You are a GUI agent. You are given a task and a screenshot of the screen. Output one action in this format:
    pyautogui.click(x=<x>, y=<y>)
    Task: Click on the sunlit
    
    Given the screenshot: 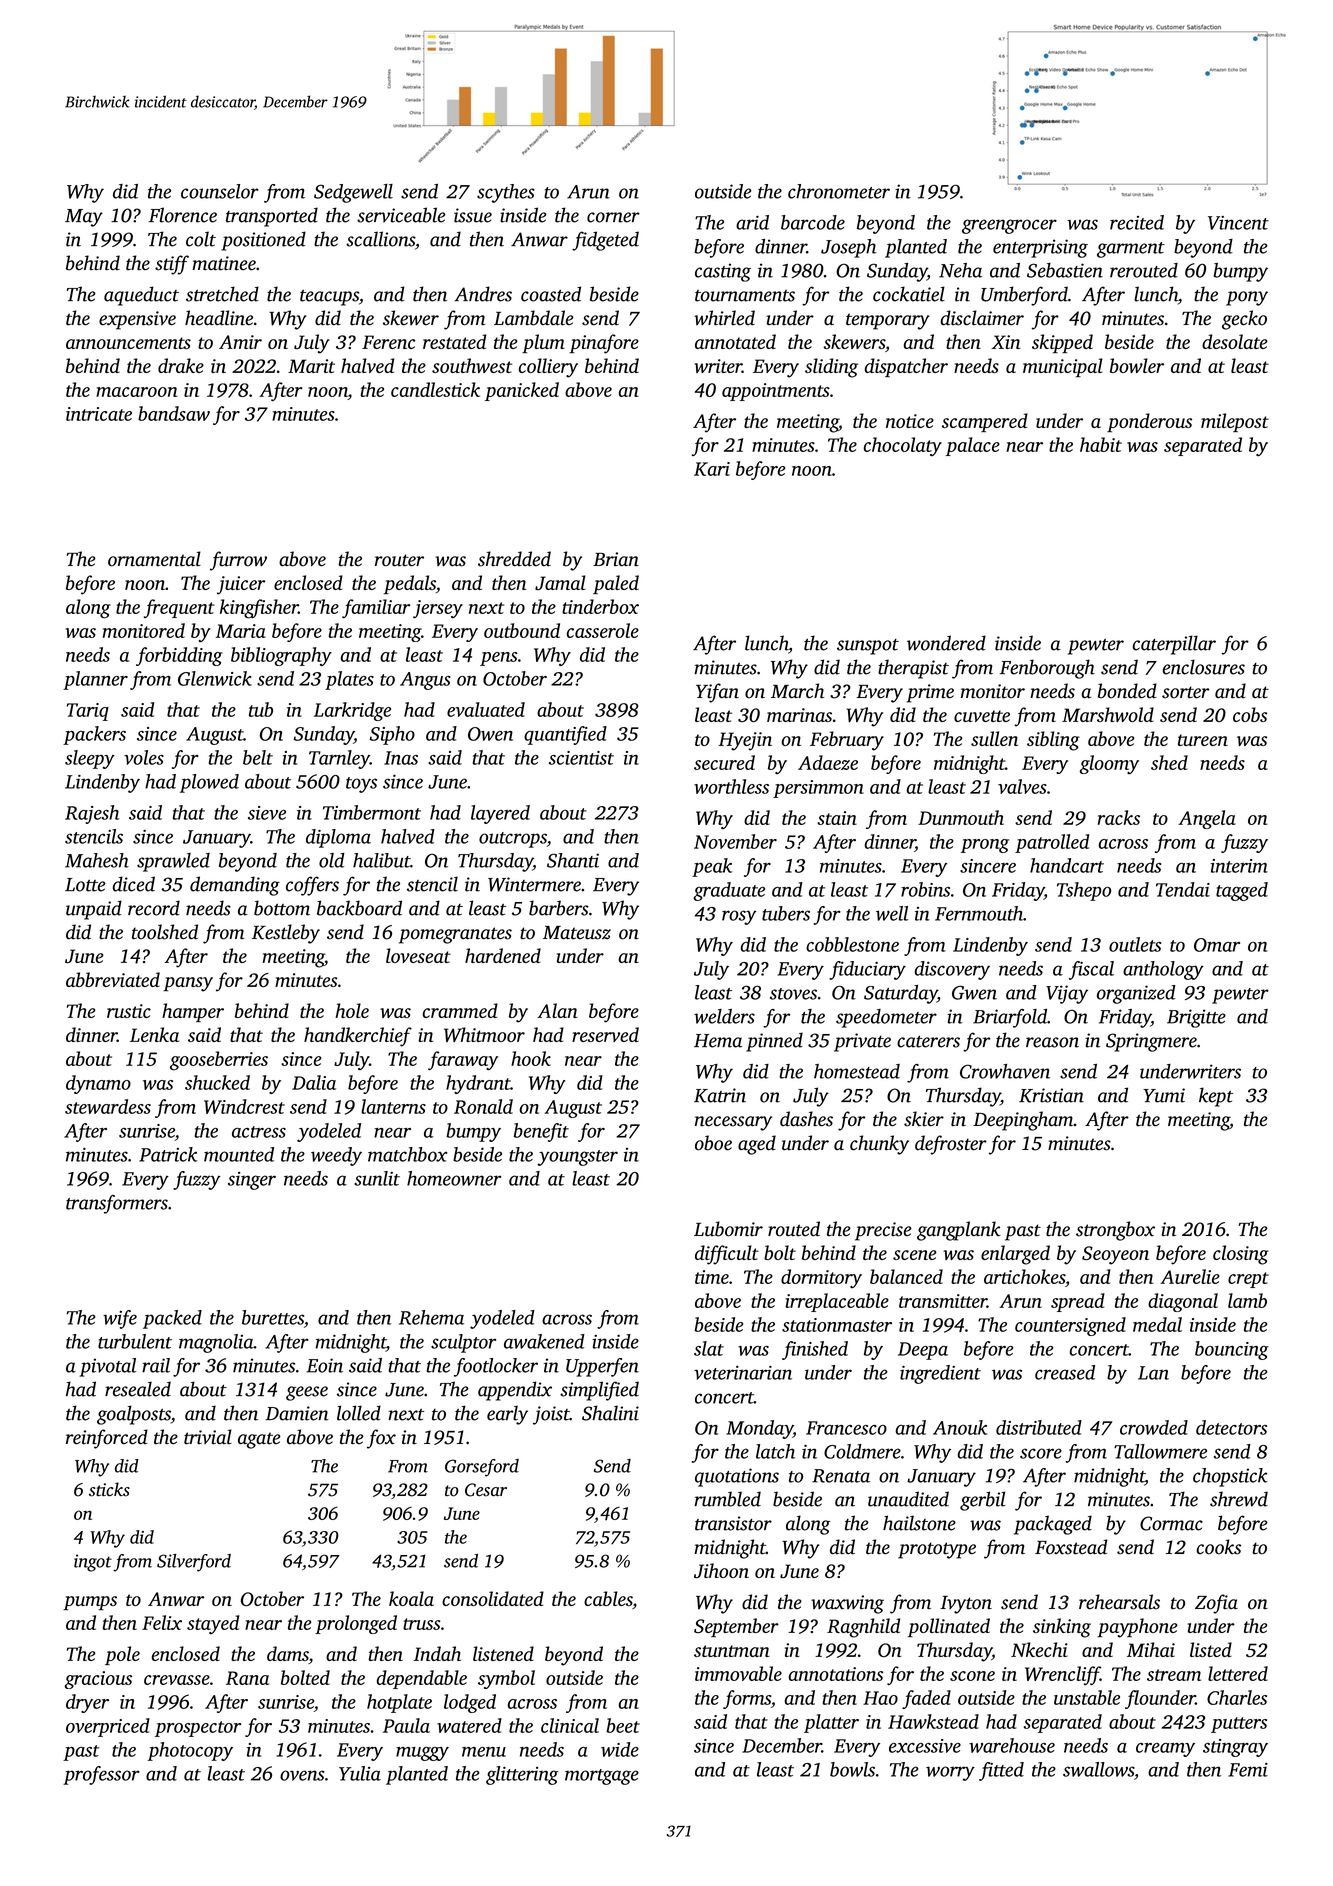 What is the action you would take?
    pyautogui.click(x=377, y=1178)
